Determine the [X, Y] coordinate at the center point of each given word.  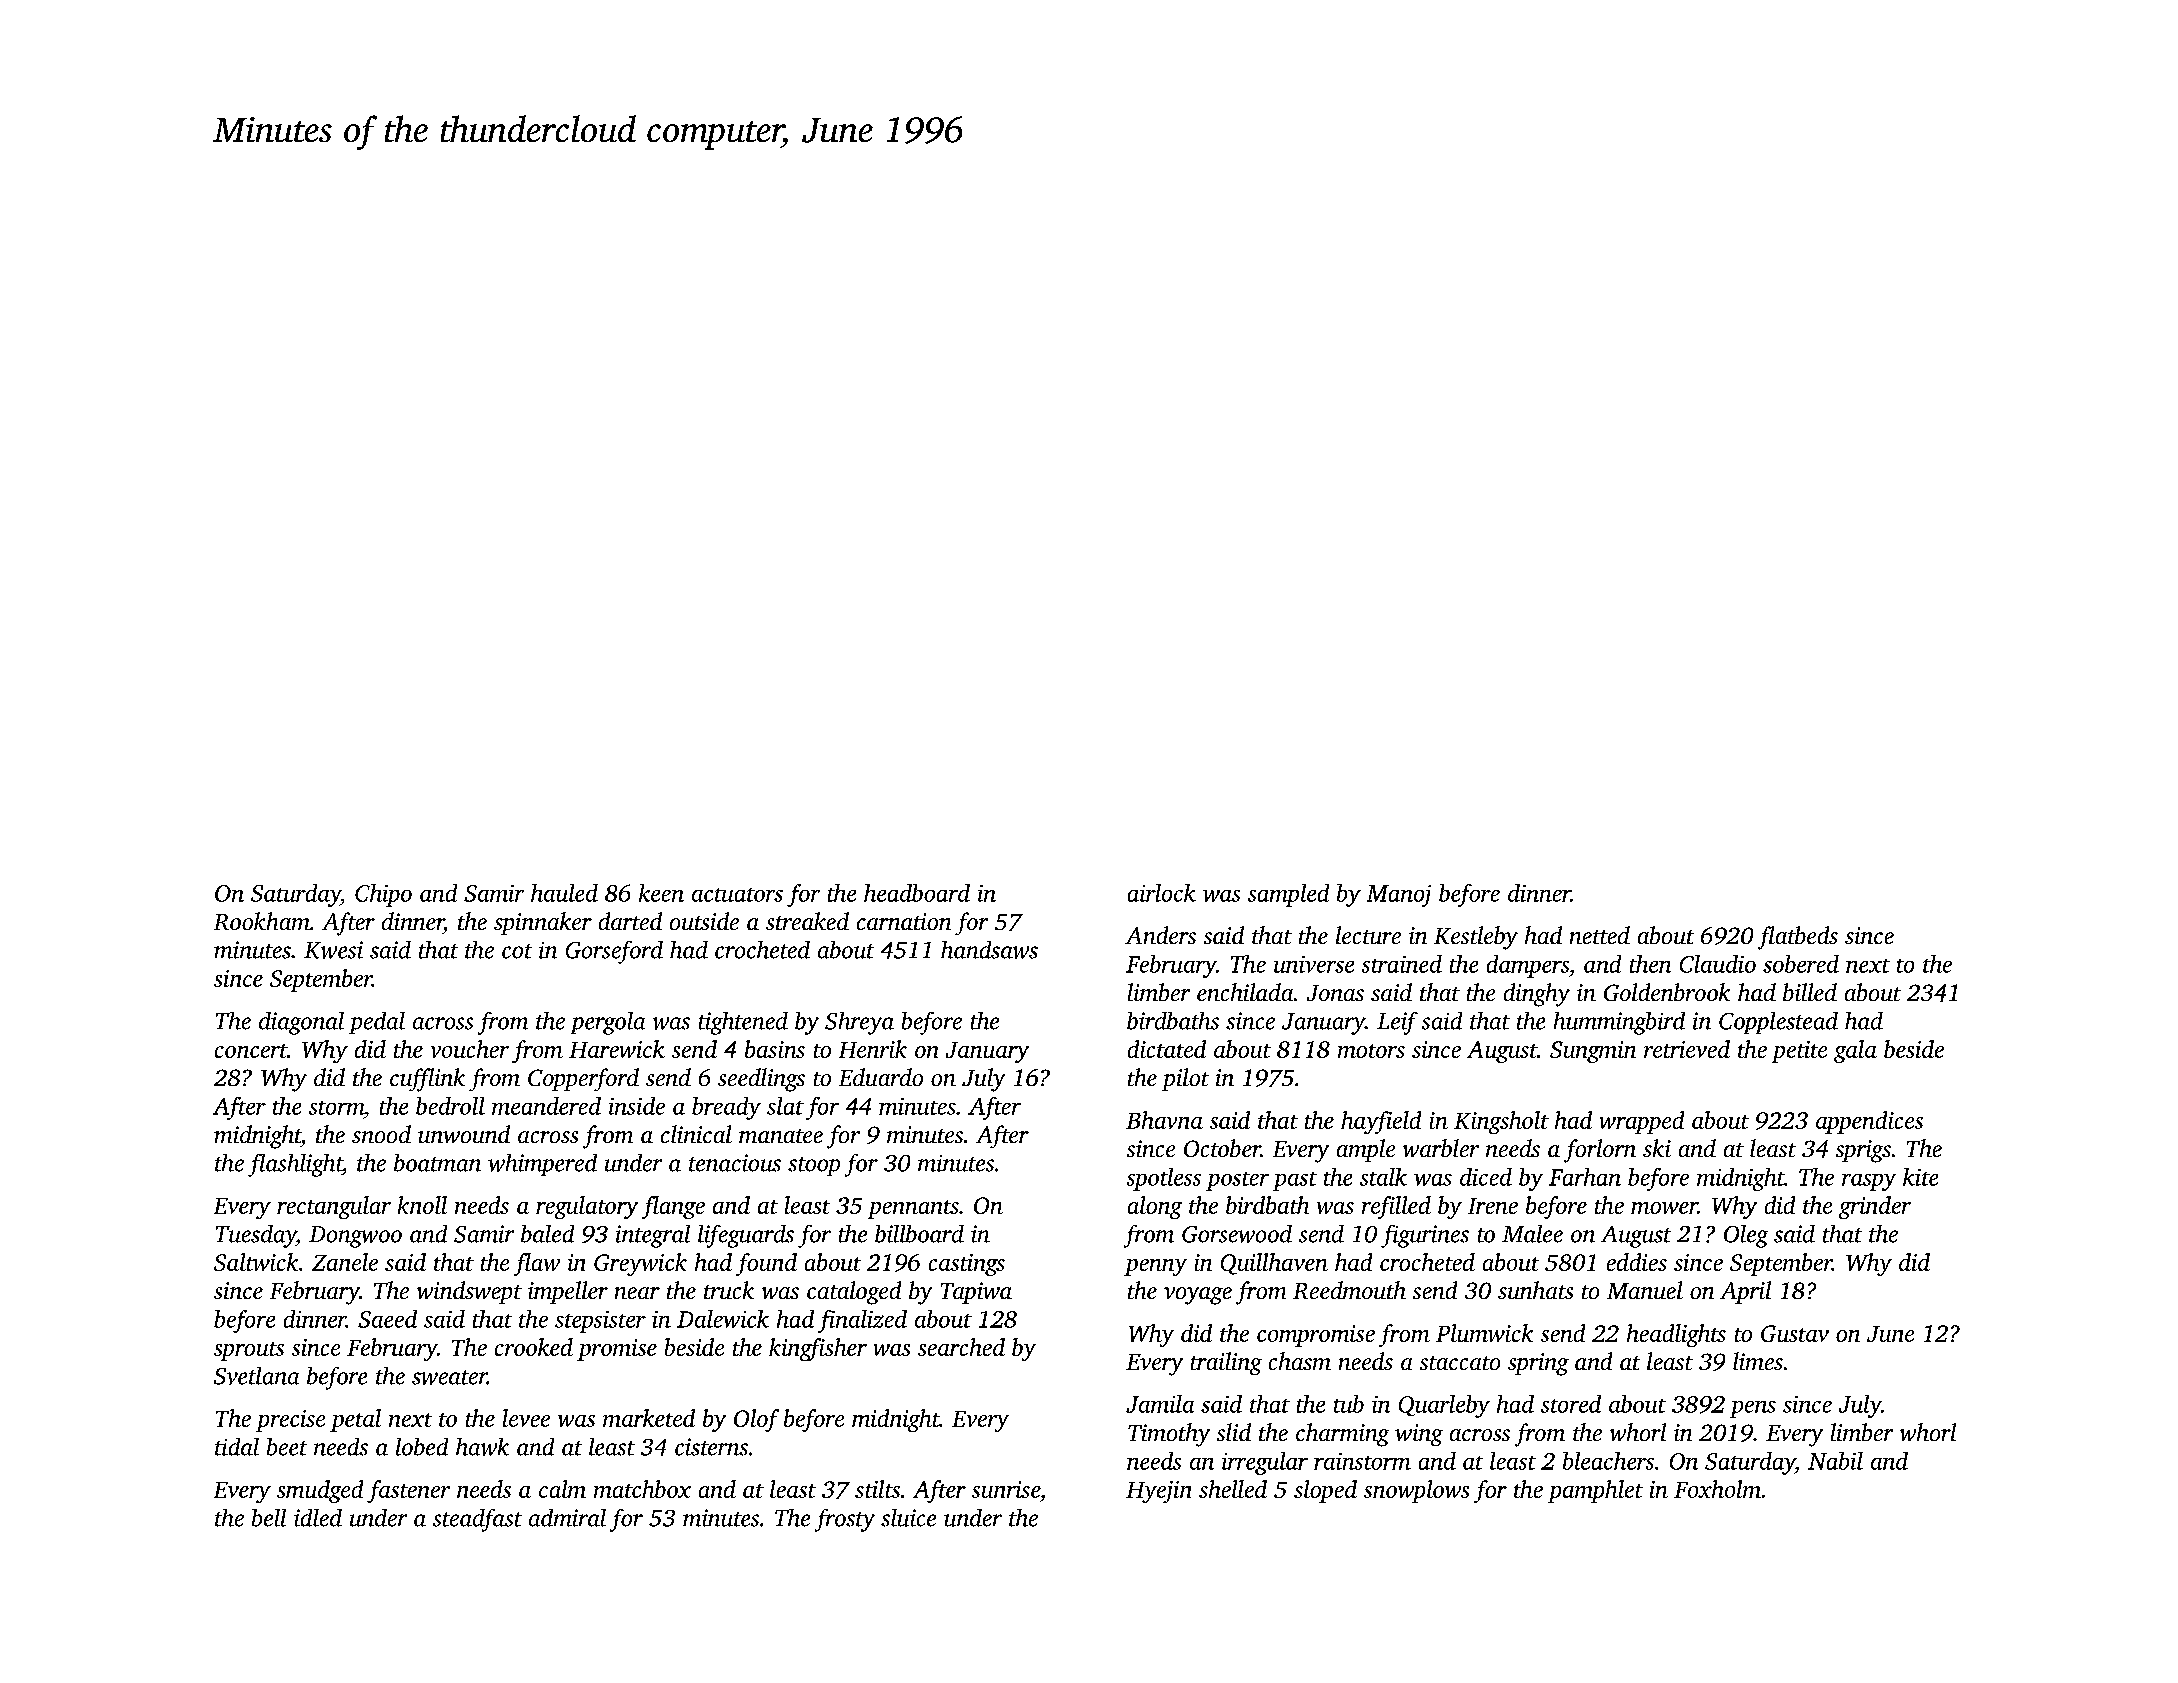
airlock [1162, 893]
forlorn [1600, 1151]
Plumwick [1484, 1333]
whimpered [542, 1165]
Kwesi [333, 950]
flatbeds [1798, 938]
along [1155, 1207]
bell [269, 1518]
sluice [908, 1518]
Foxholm [1717, 1489]
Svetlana [256, 1376]
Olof [756, 1420]
